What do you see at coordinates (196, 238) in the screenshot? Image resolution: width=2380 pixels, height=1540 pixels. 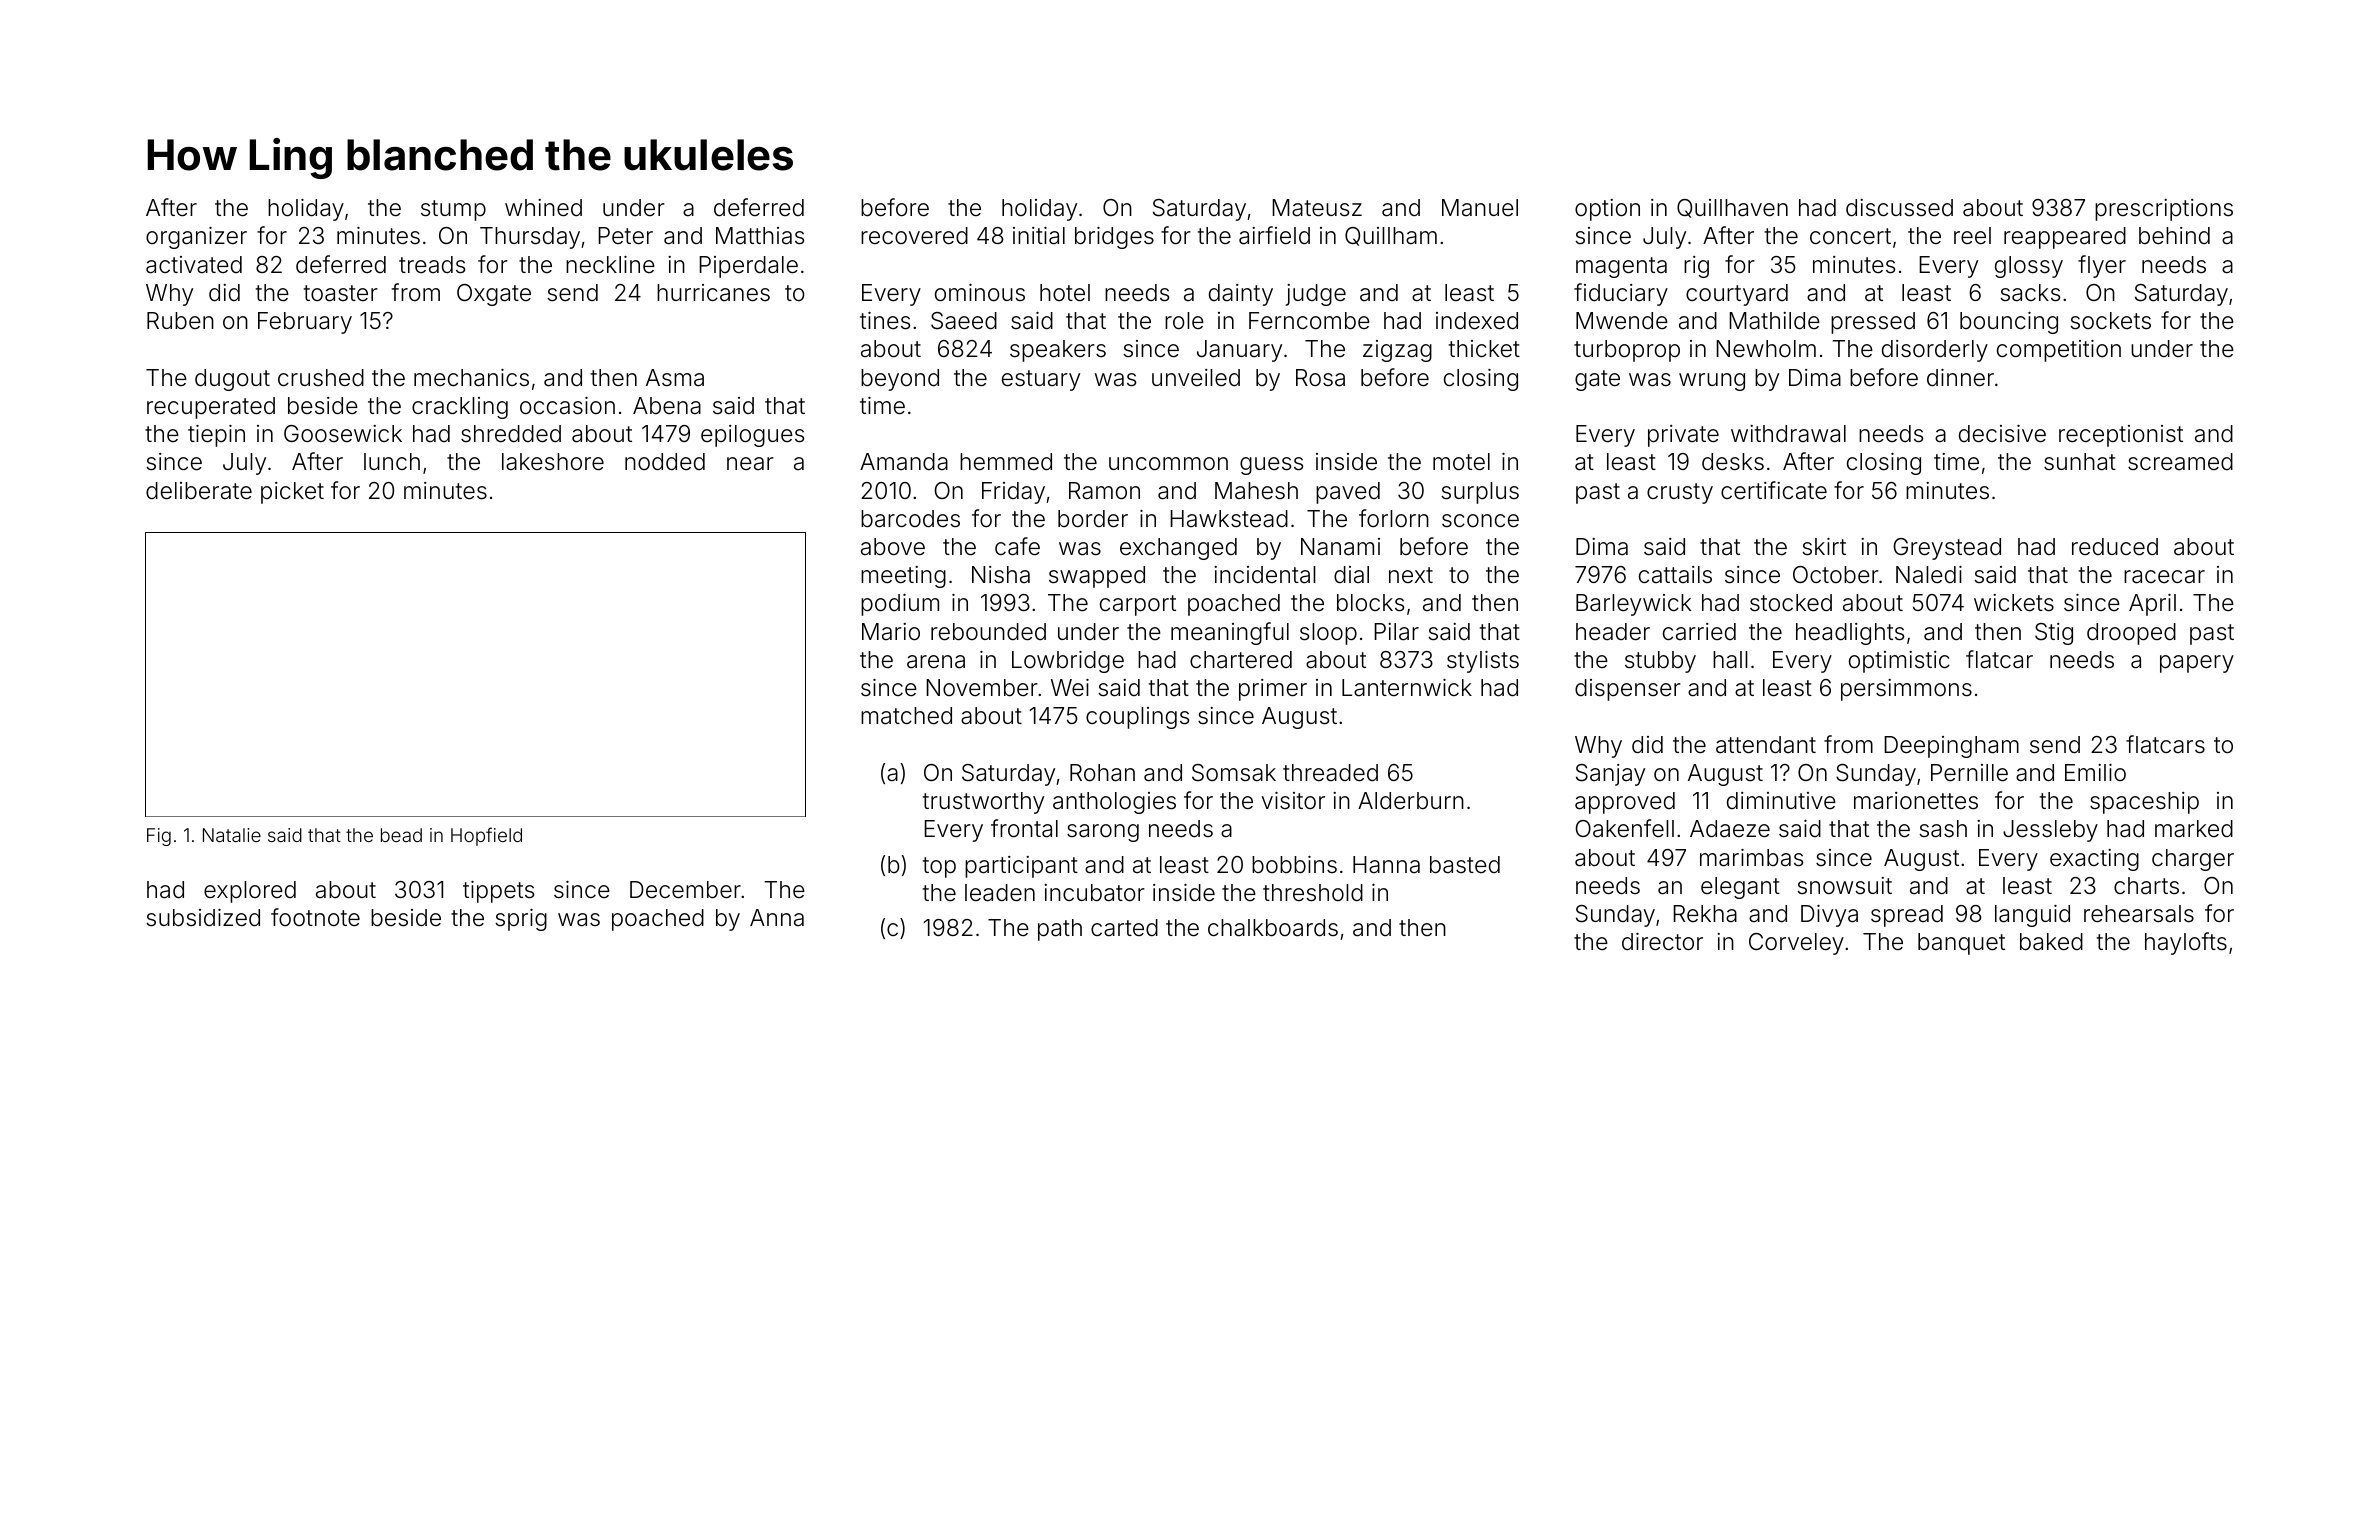 I see `organizer` at bounding box center [196, 238].
